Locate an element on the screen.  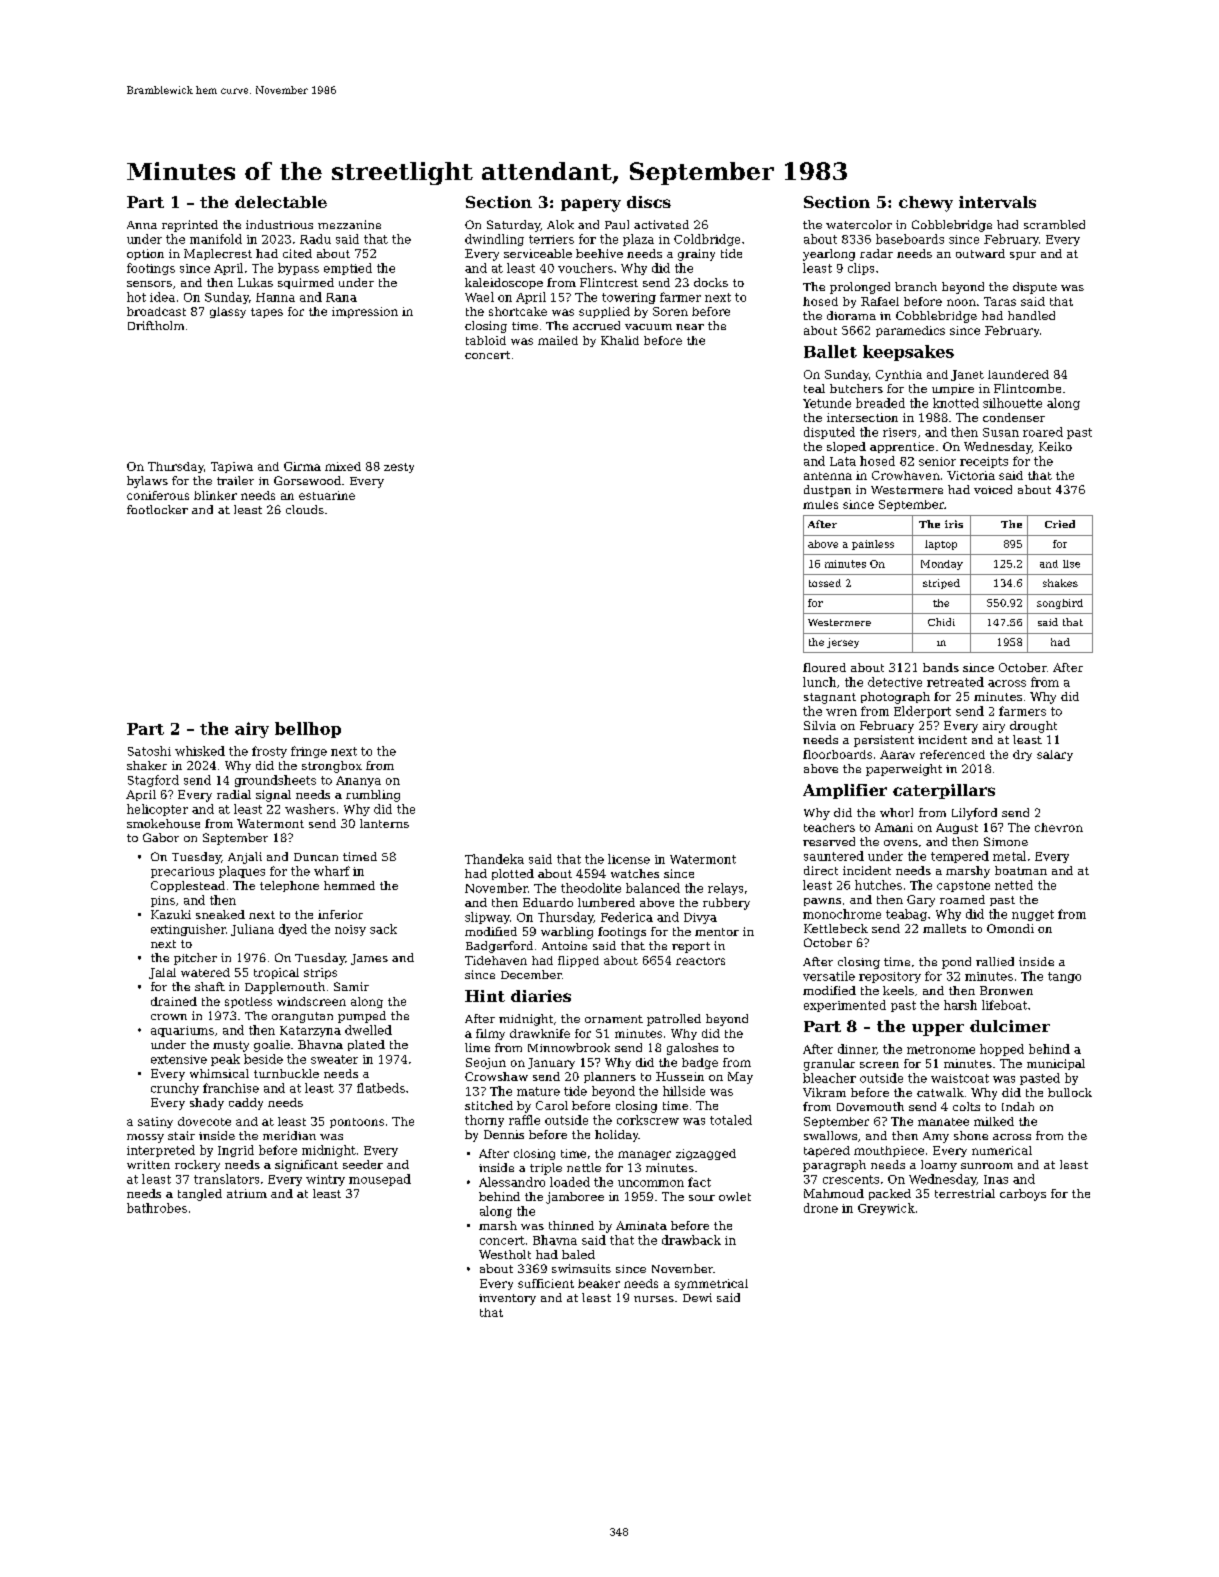
tabloid is located at coordinates (486, 340).
